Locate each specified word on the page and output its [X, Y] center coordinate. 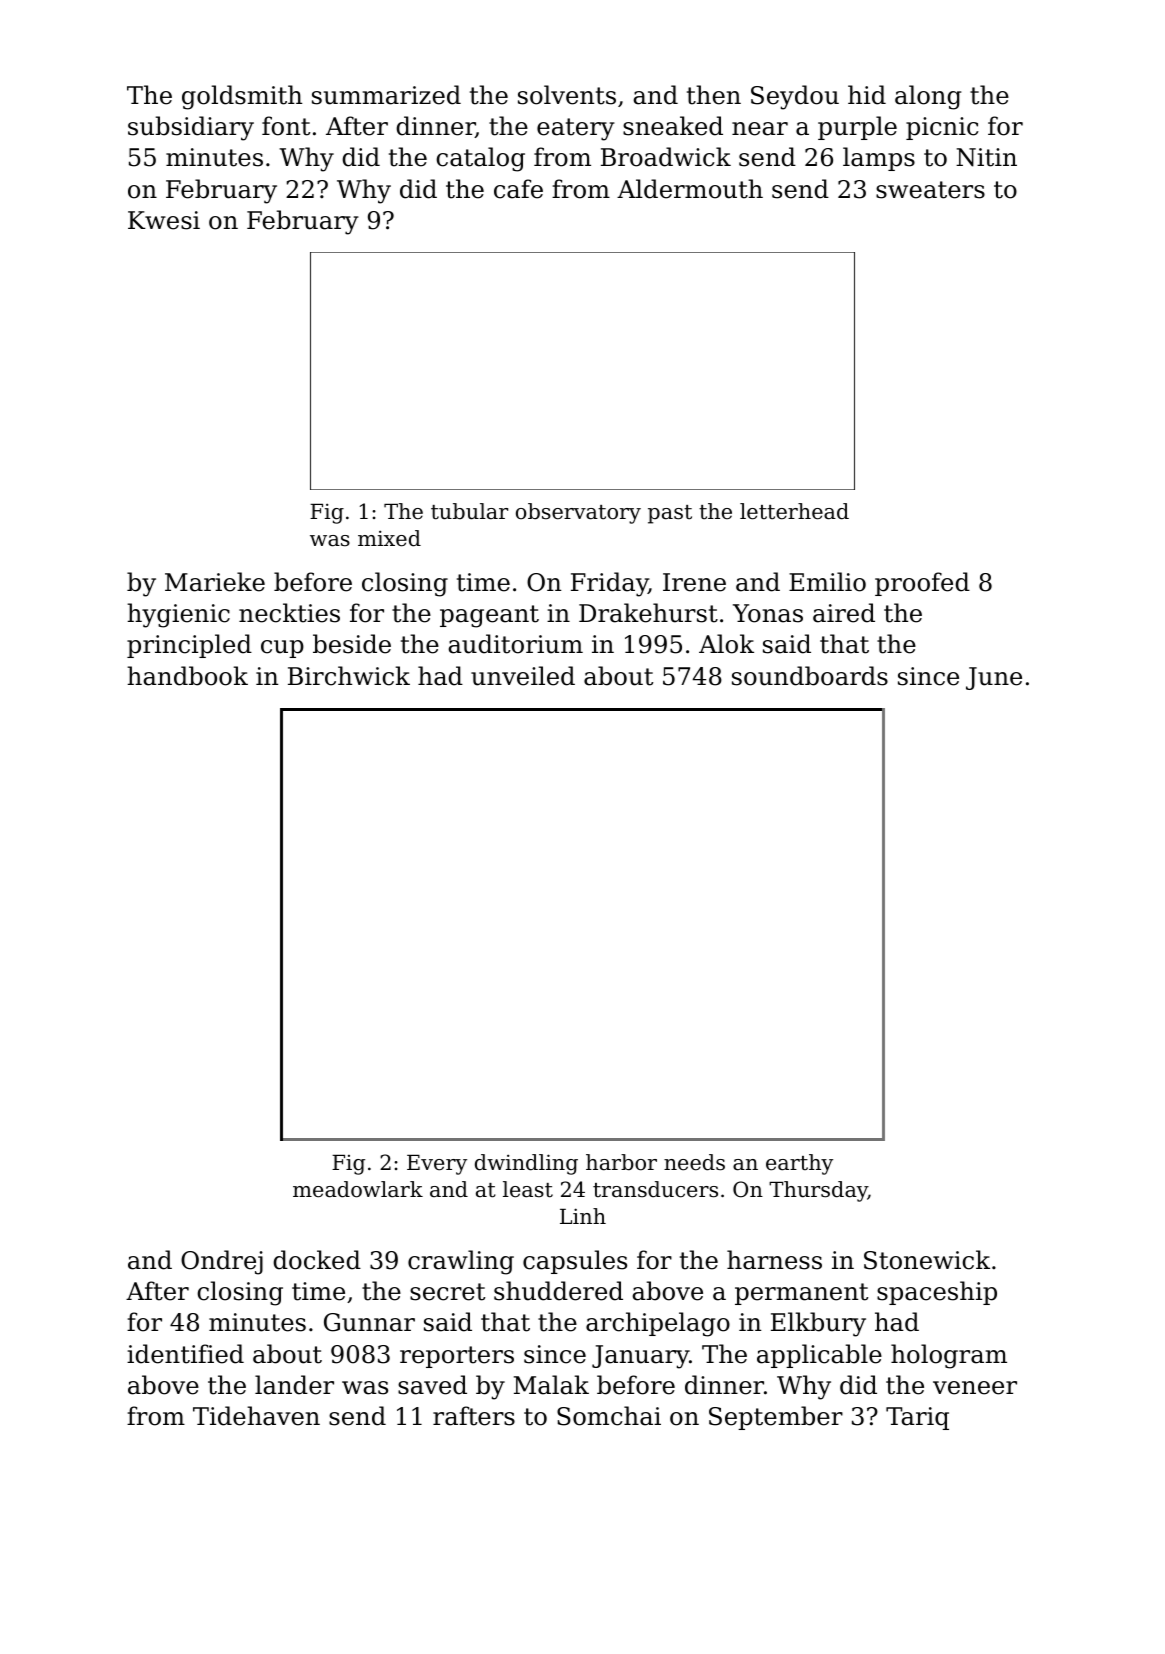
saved [432, 1385]
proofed [922, 584]
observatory [578, 513]
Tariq [917, 1418]
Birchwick [349, 676]
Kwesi [164, 220]
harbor [621, 1162]
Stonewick [927, 1260]
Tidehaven [256, 1416]
